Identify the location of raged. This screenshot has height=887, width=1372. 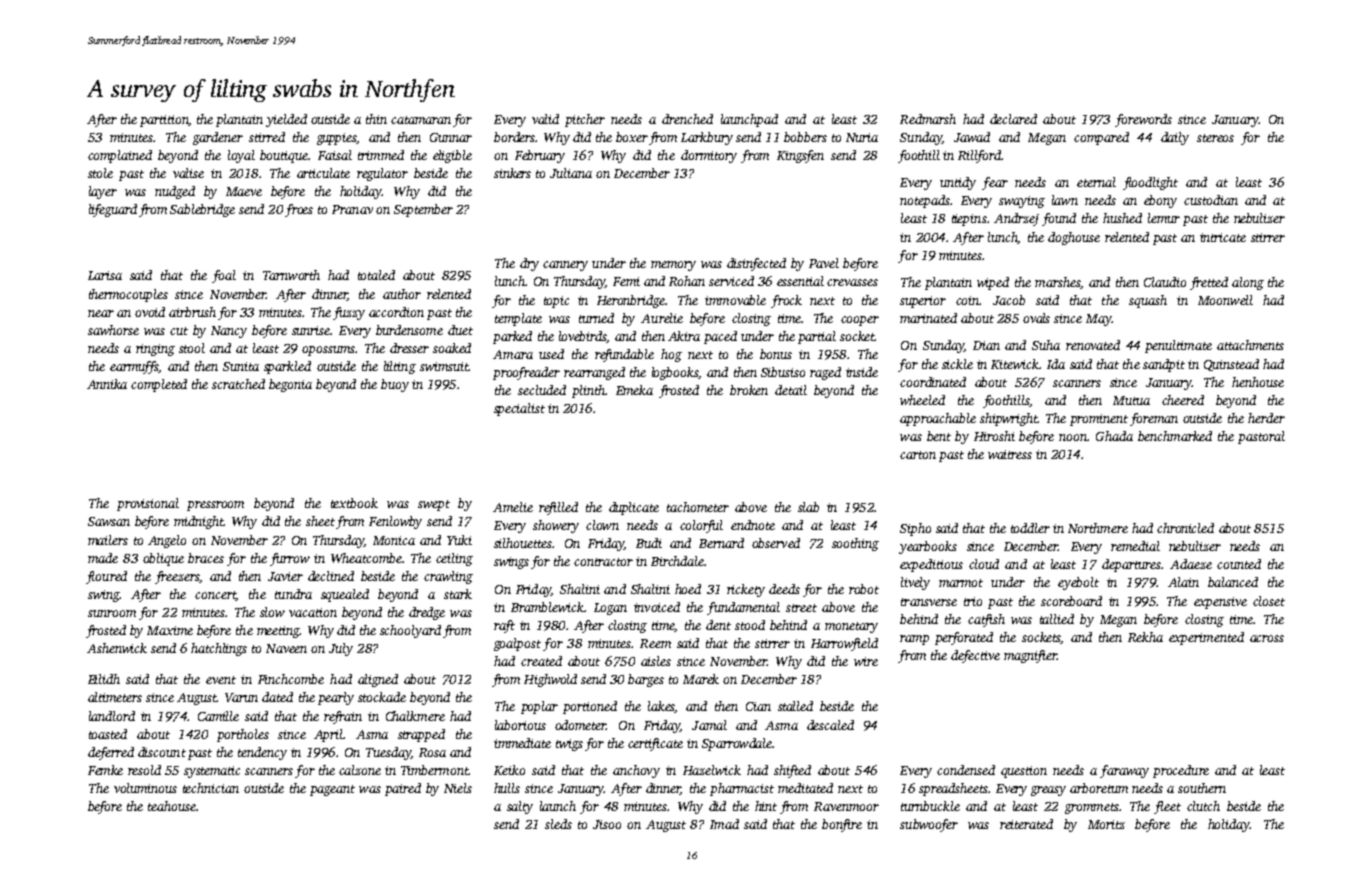
(825, 373).
